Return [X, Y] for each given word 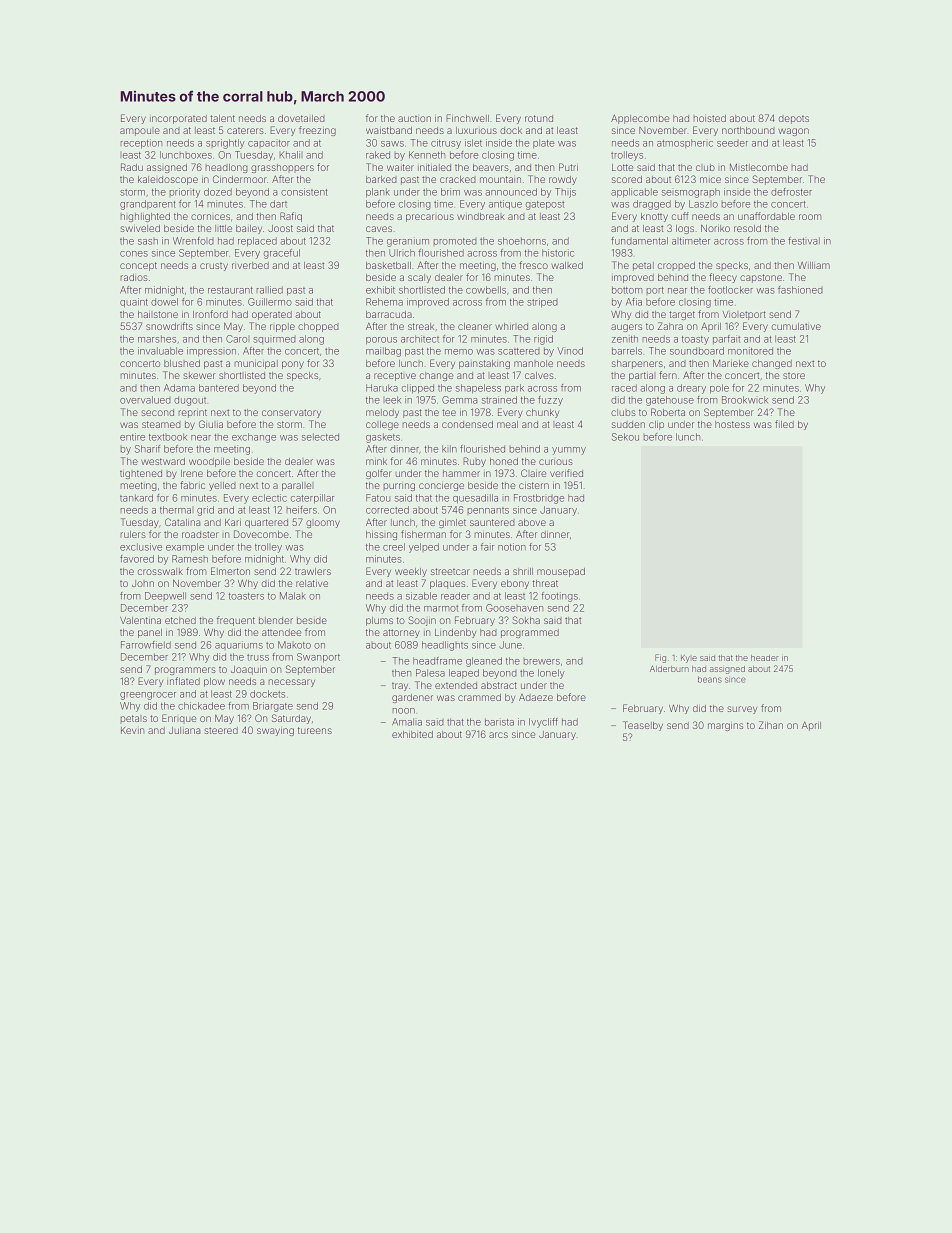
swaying [275, 732]
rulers [133, 534]
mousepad [561, 572]
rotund [539, 118]
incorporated [178, 119]
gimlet [452, 523]
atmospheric [685, 143]
